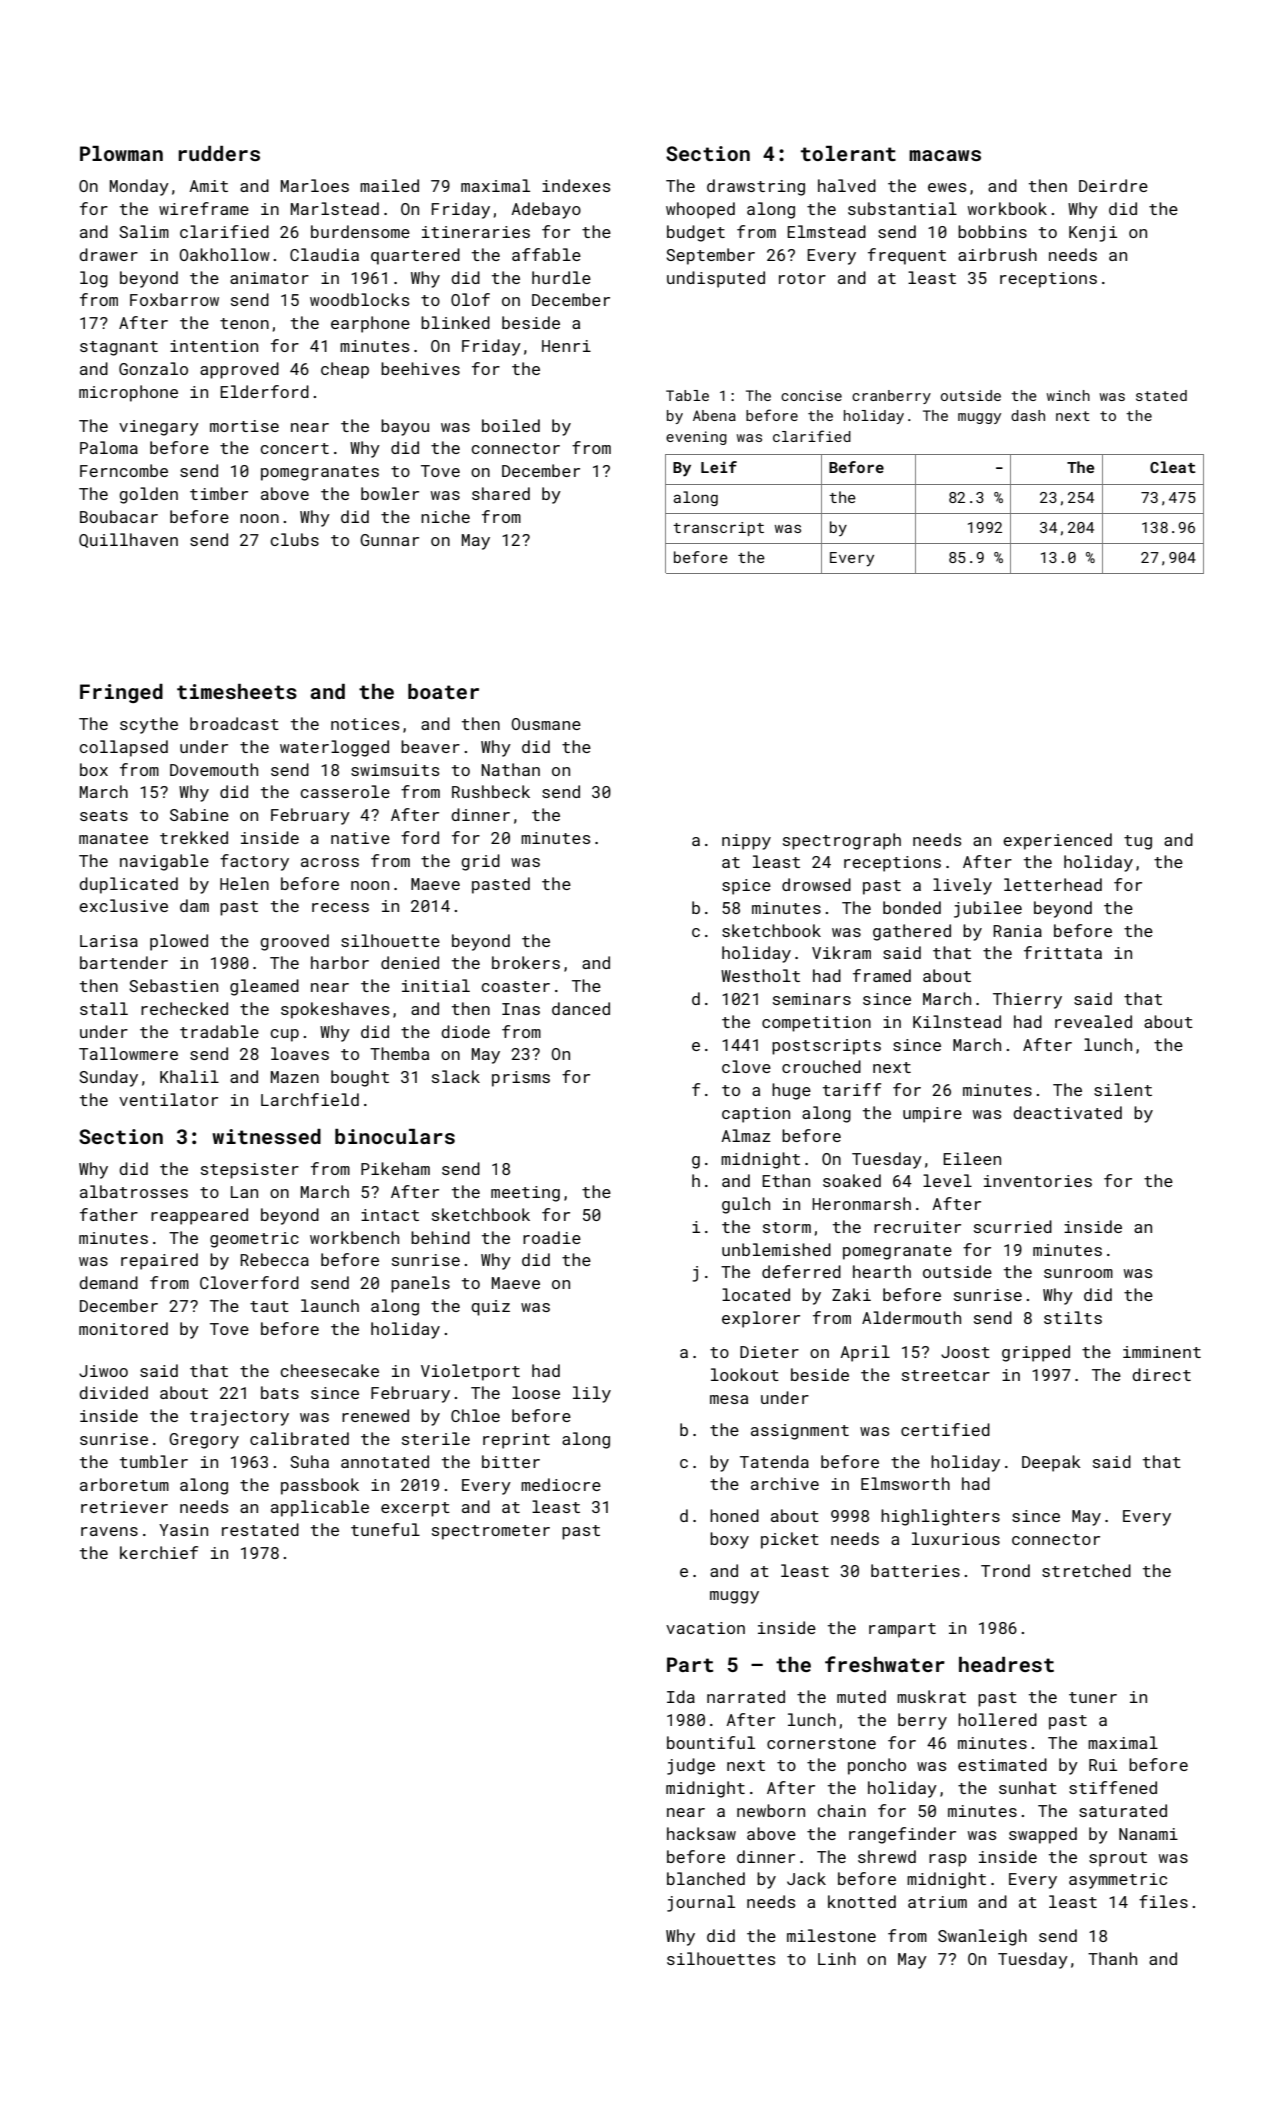 This screenshot has height=2111, width=1282. What do you see at coordinates (315, 185) in the screenshot?
I see `Marloes` at bounding box center [315, 185].
